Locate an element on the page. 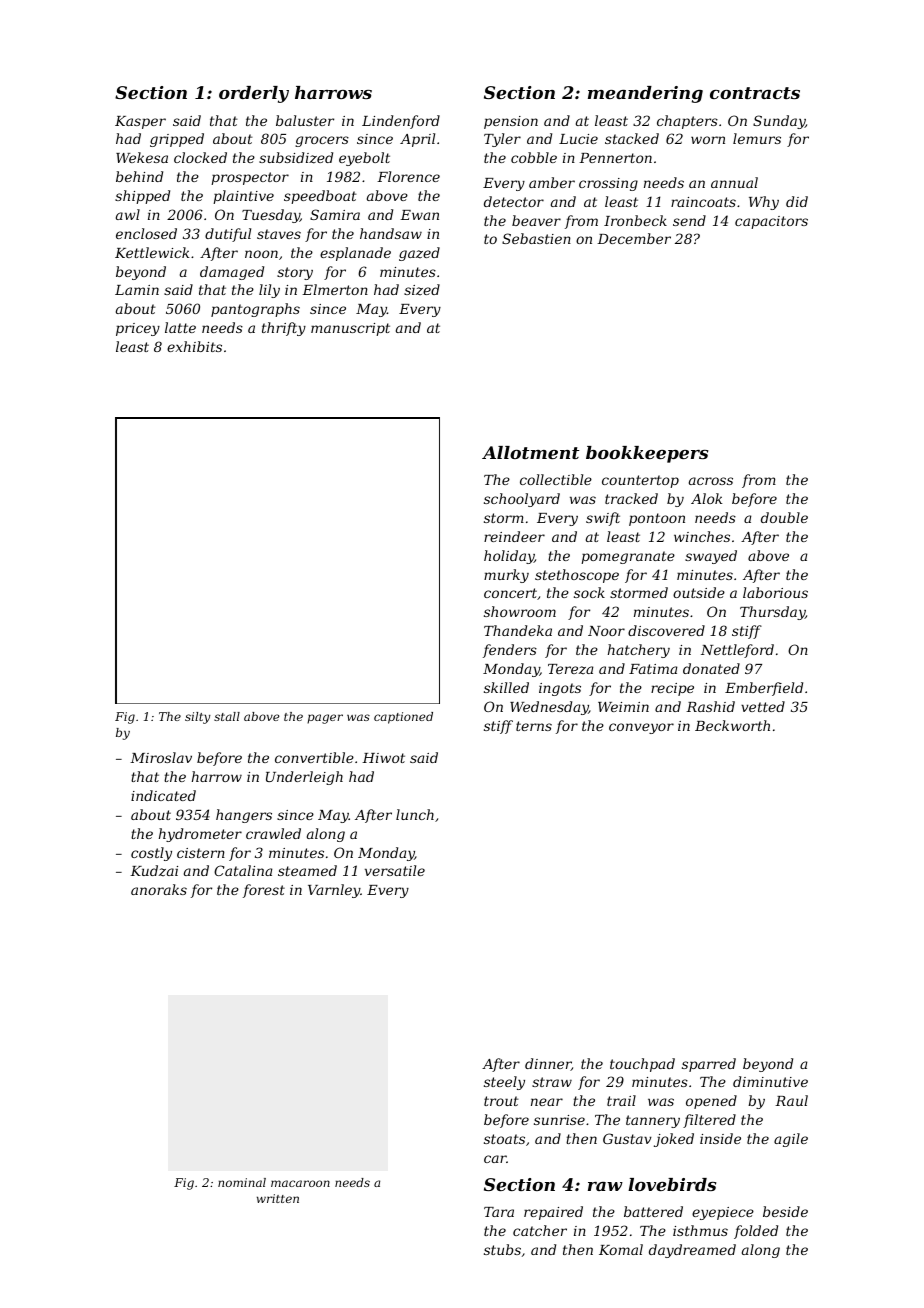 The image size is (924, 1308). nominal is located at coordinates (242, 1182).
